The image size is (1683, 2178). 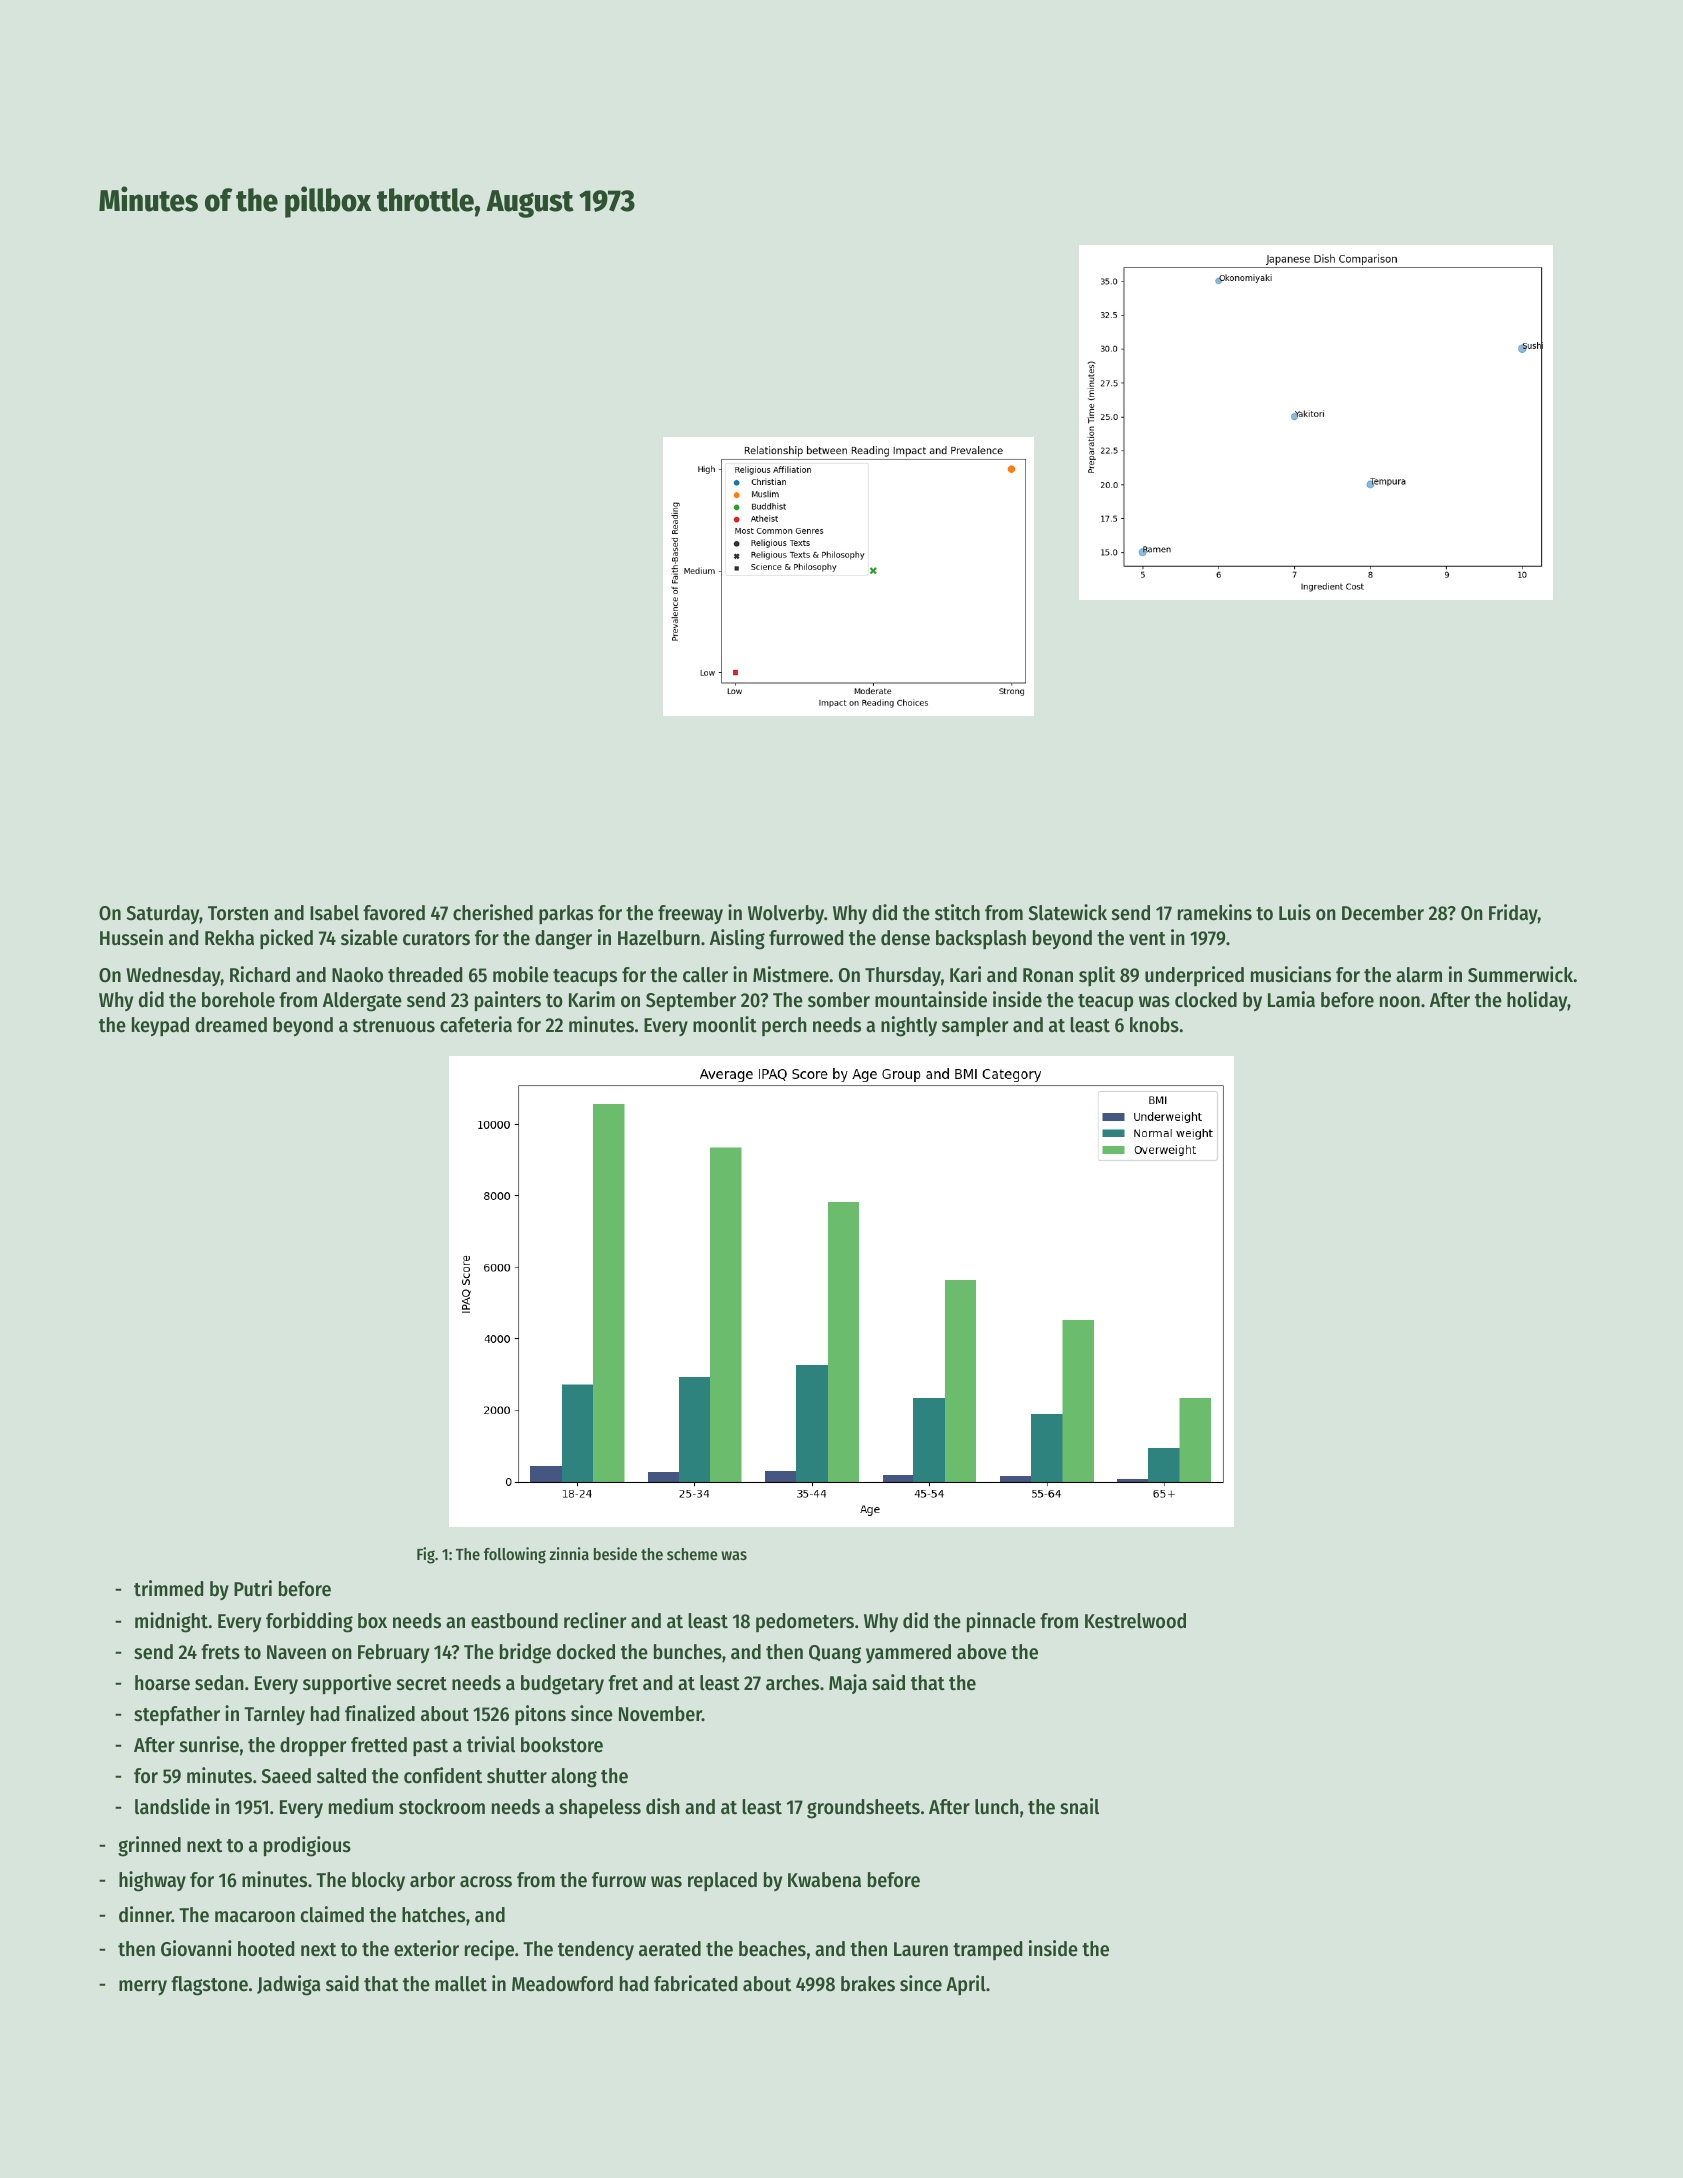 I want to click on knobs, so click(x=1154, y=1025).
